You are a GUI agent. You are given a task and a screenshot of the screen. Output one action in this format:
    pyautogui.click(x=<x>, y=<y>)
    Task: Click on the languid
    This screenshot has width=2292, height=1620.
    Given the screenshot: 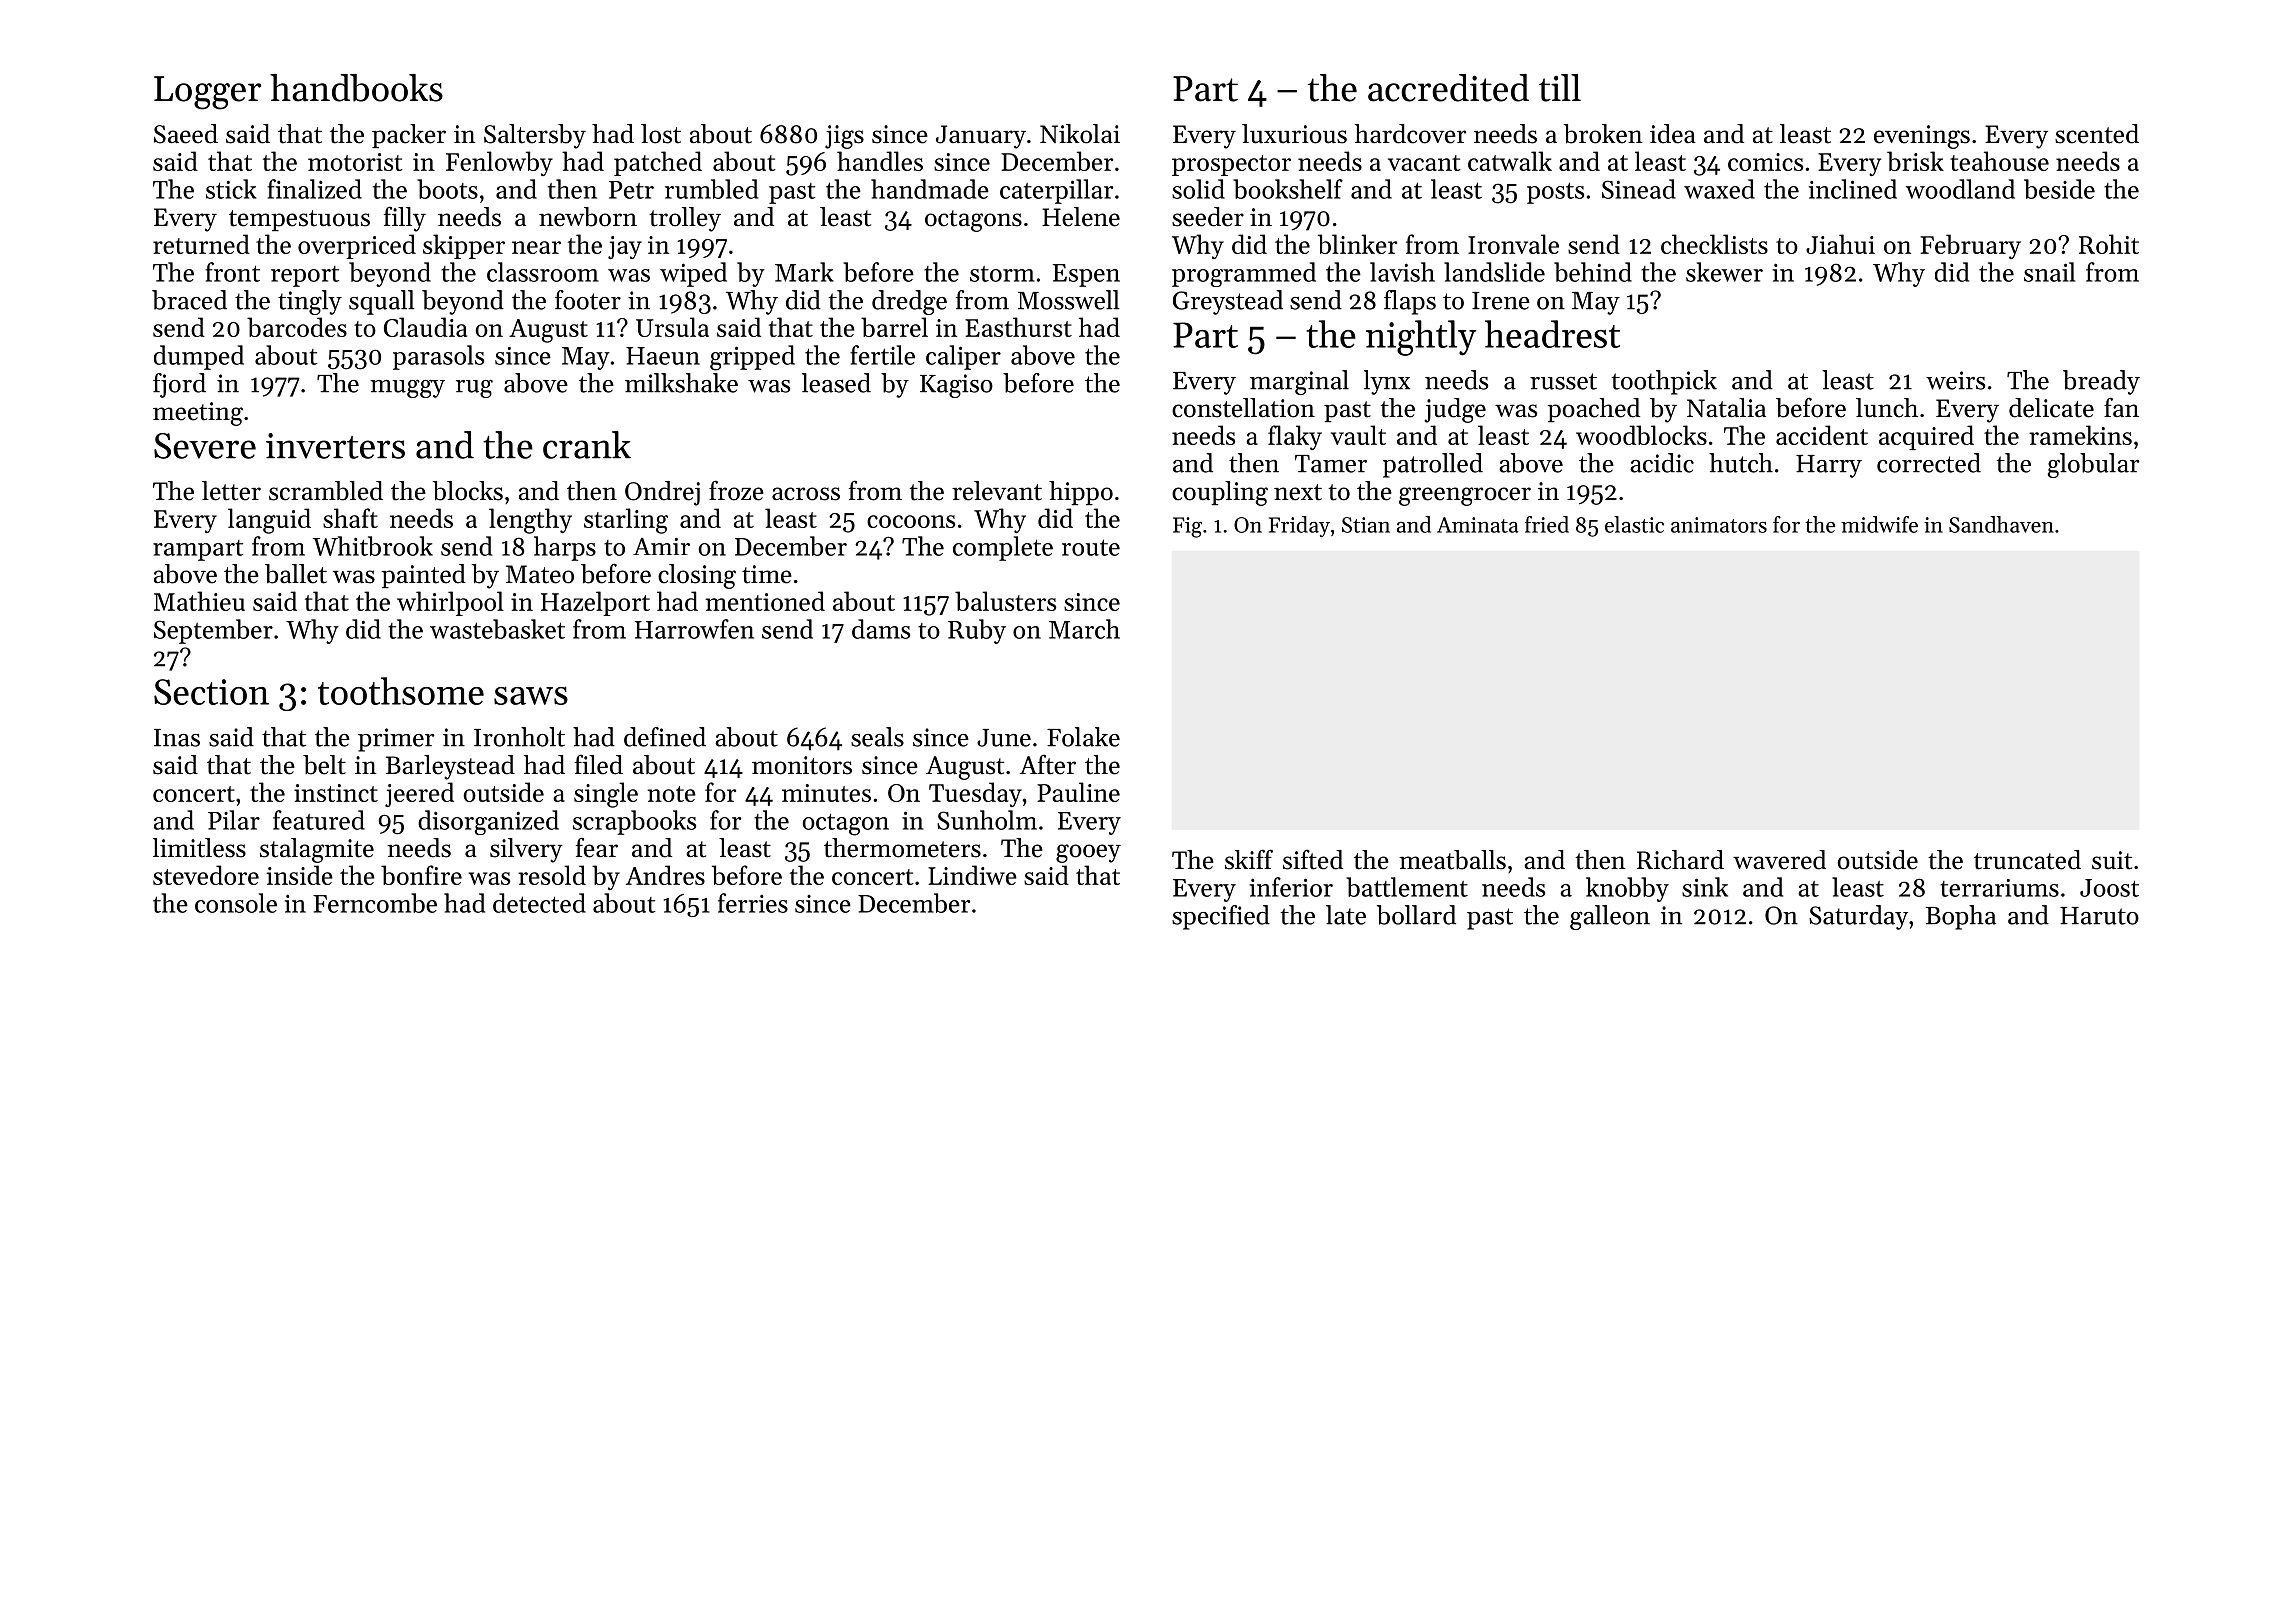 What is the action you would take?
    pyautogui.click(x=269, y=521)
